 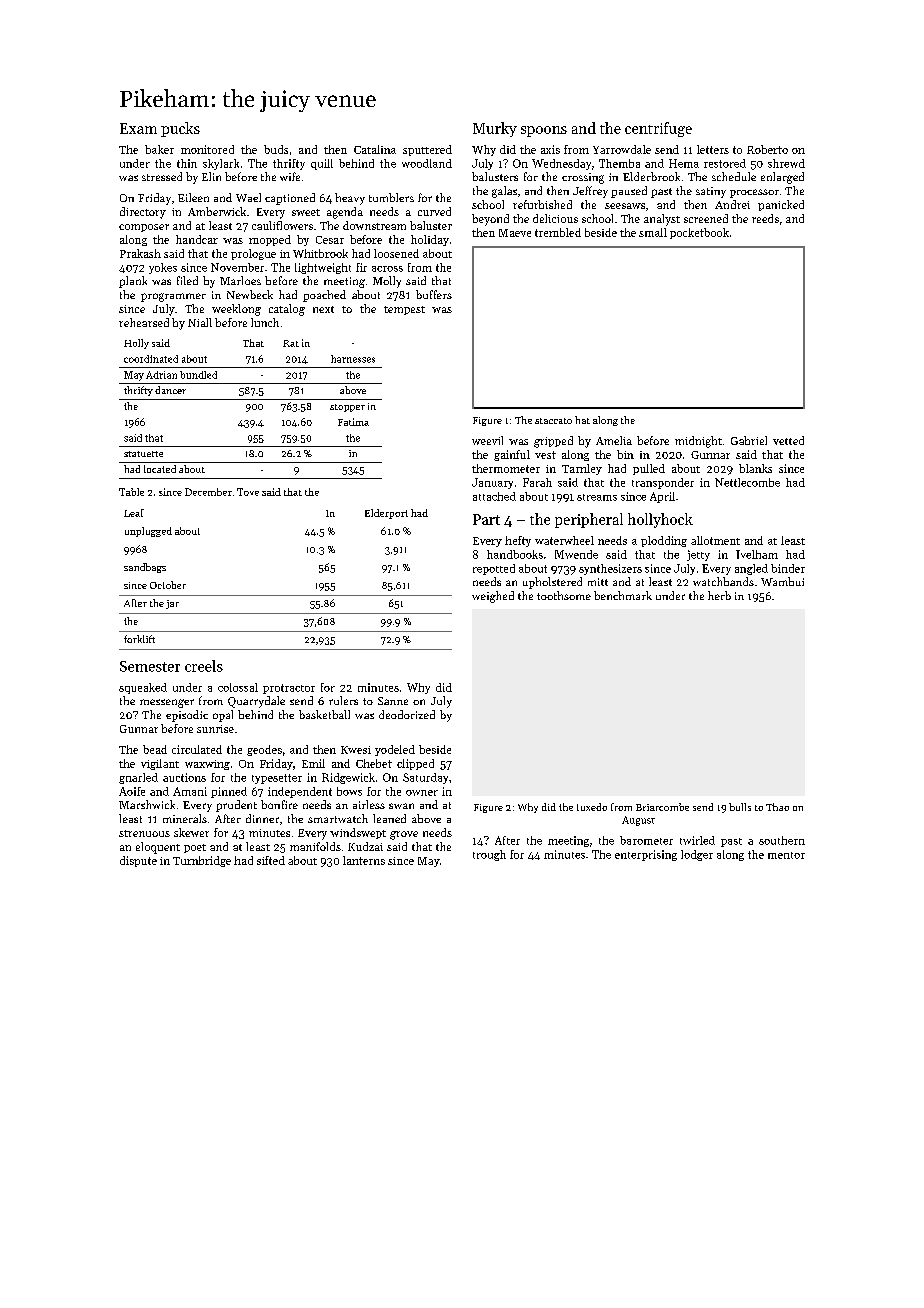 What do you see at coordinates (489, 855) in the image?
I see `trough` at bounding box center [489, 855].
